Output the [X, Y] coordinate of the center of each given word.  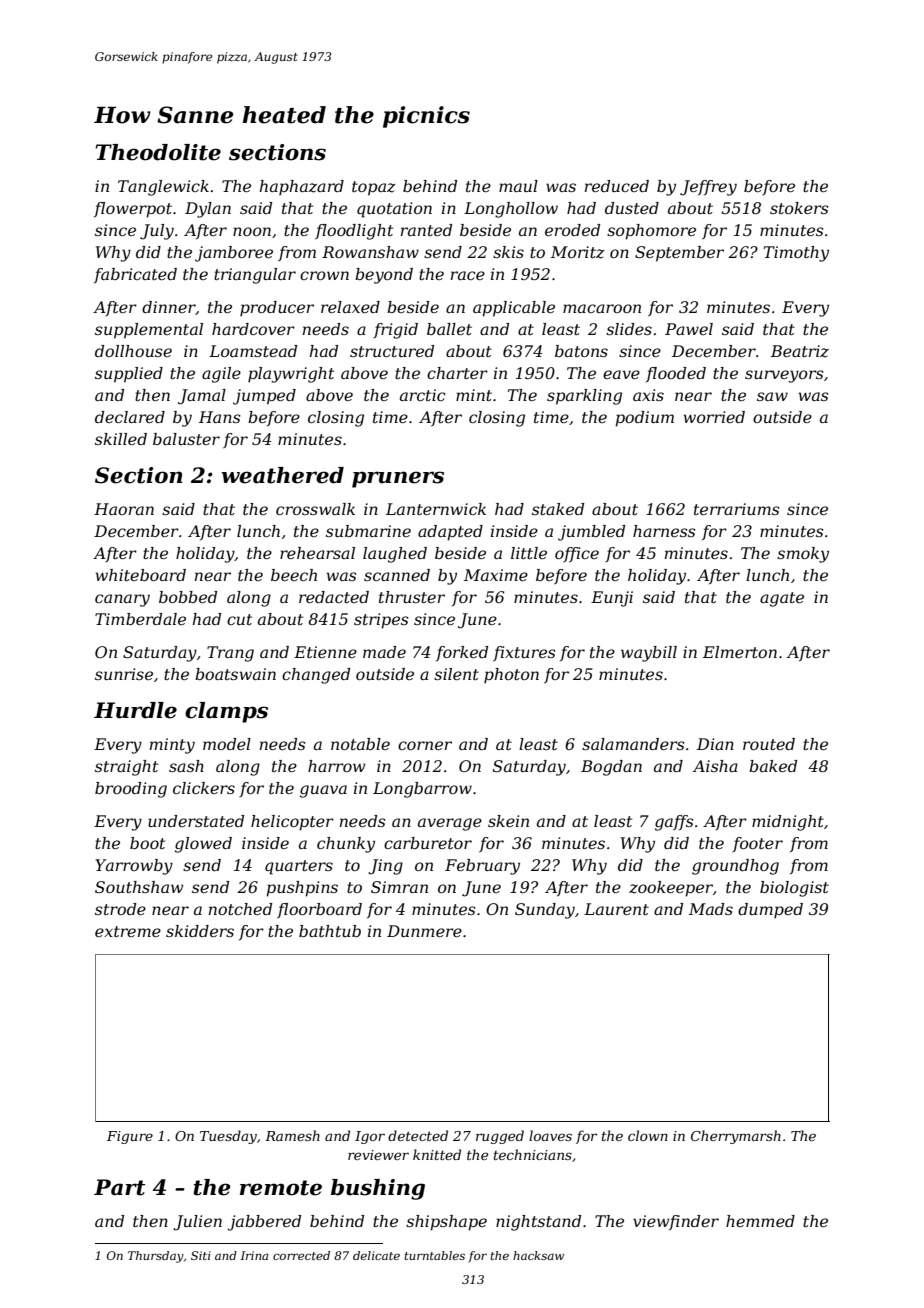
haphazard [302, 188]
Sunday [545, 911]
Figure [130, 1137]
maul [518, 186]
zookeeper [671, 889]
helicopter [292, 823]
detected [418, 1135]
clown [648, 1135]
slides [629, 329]
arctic [423, 395]
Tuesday [228, 1137]
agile [221, 375]
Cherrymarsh [736, 1137]
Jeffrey [708, 188]
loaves [550, 1135]
